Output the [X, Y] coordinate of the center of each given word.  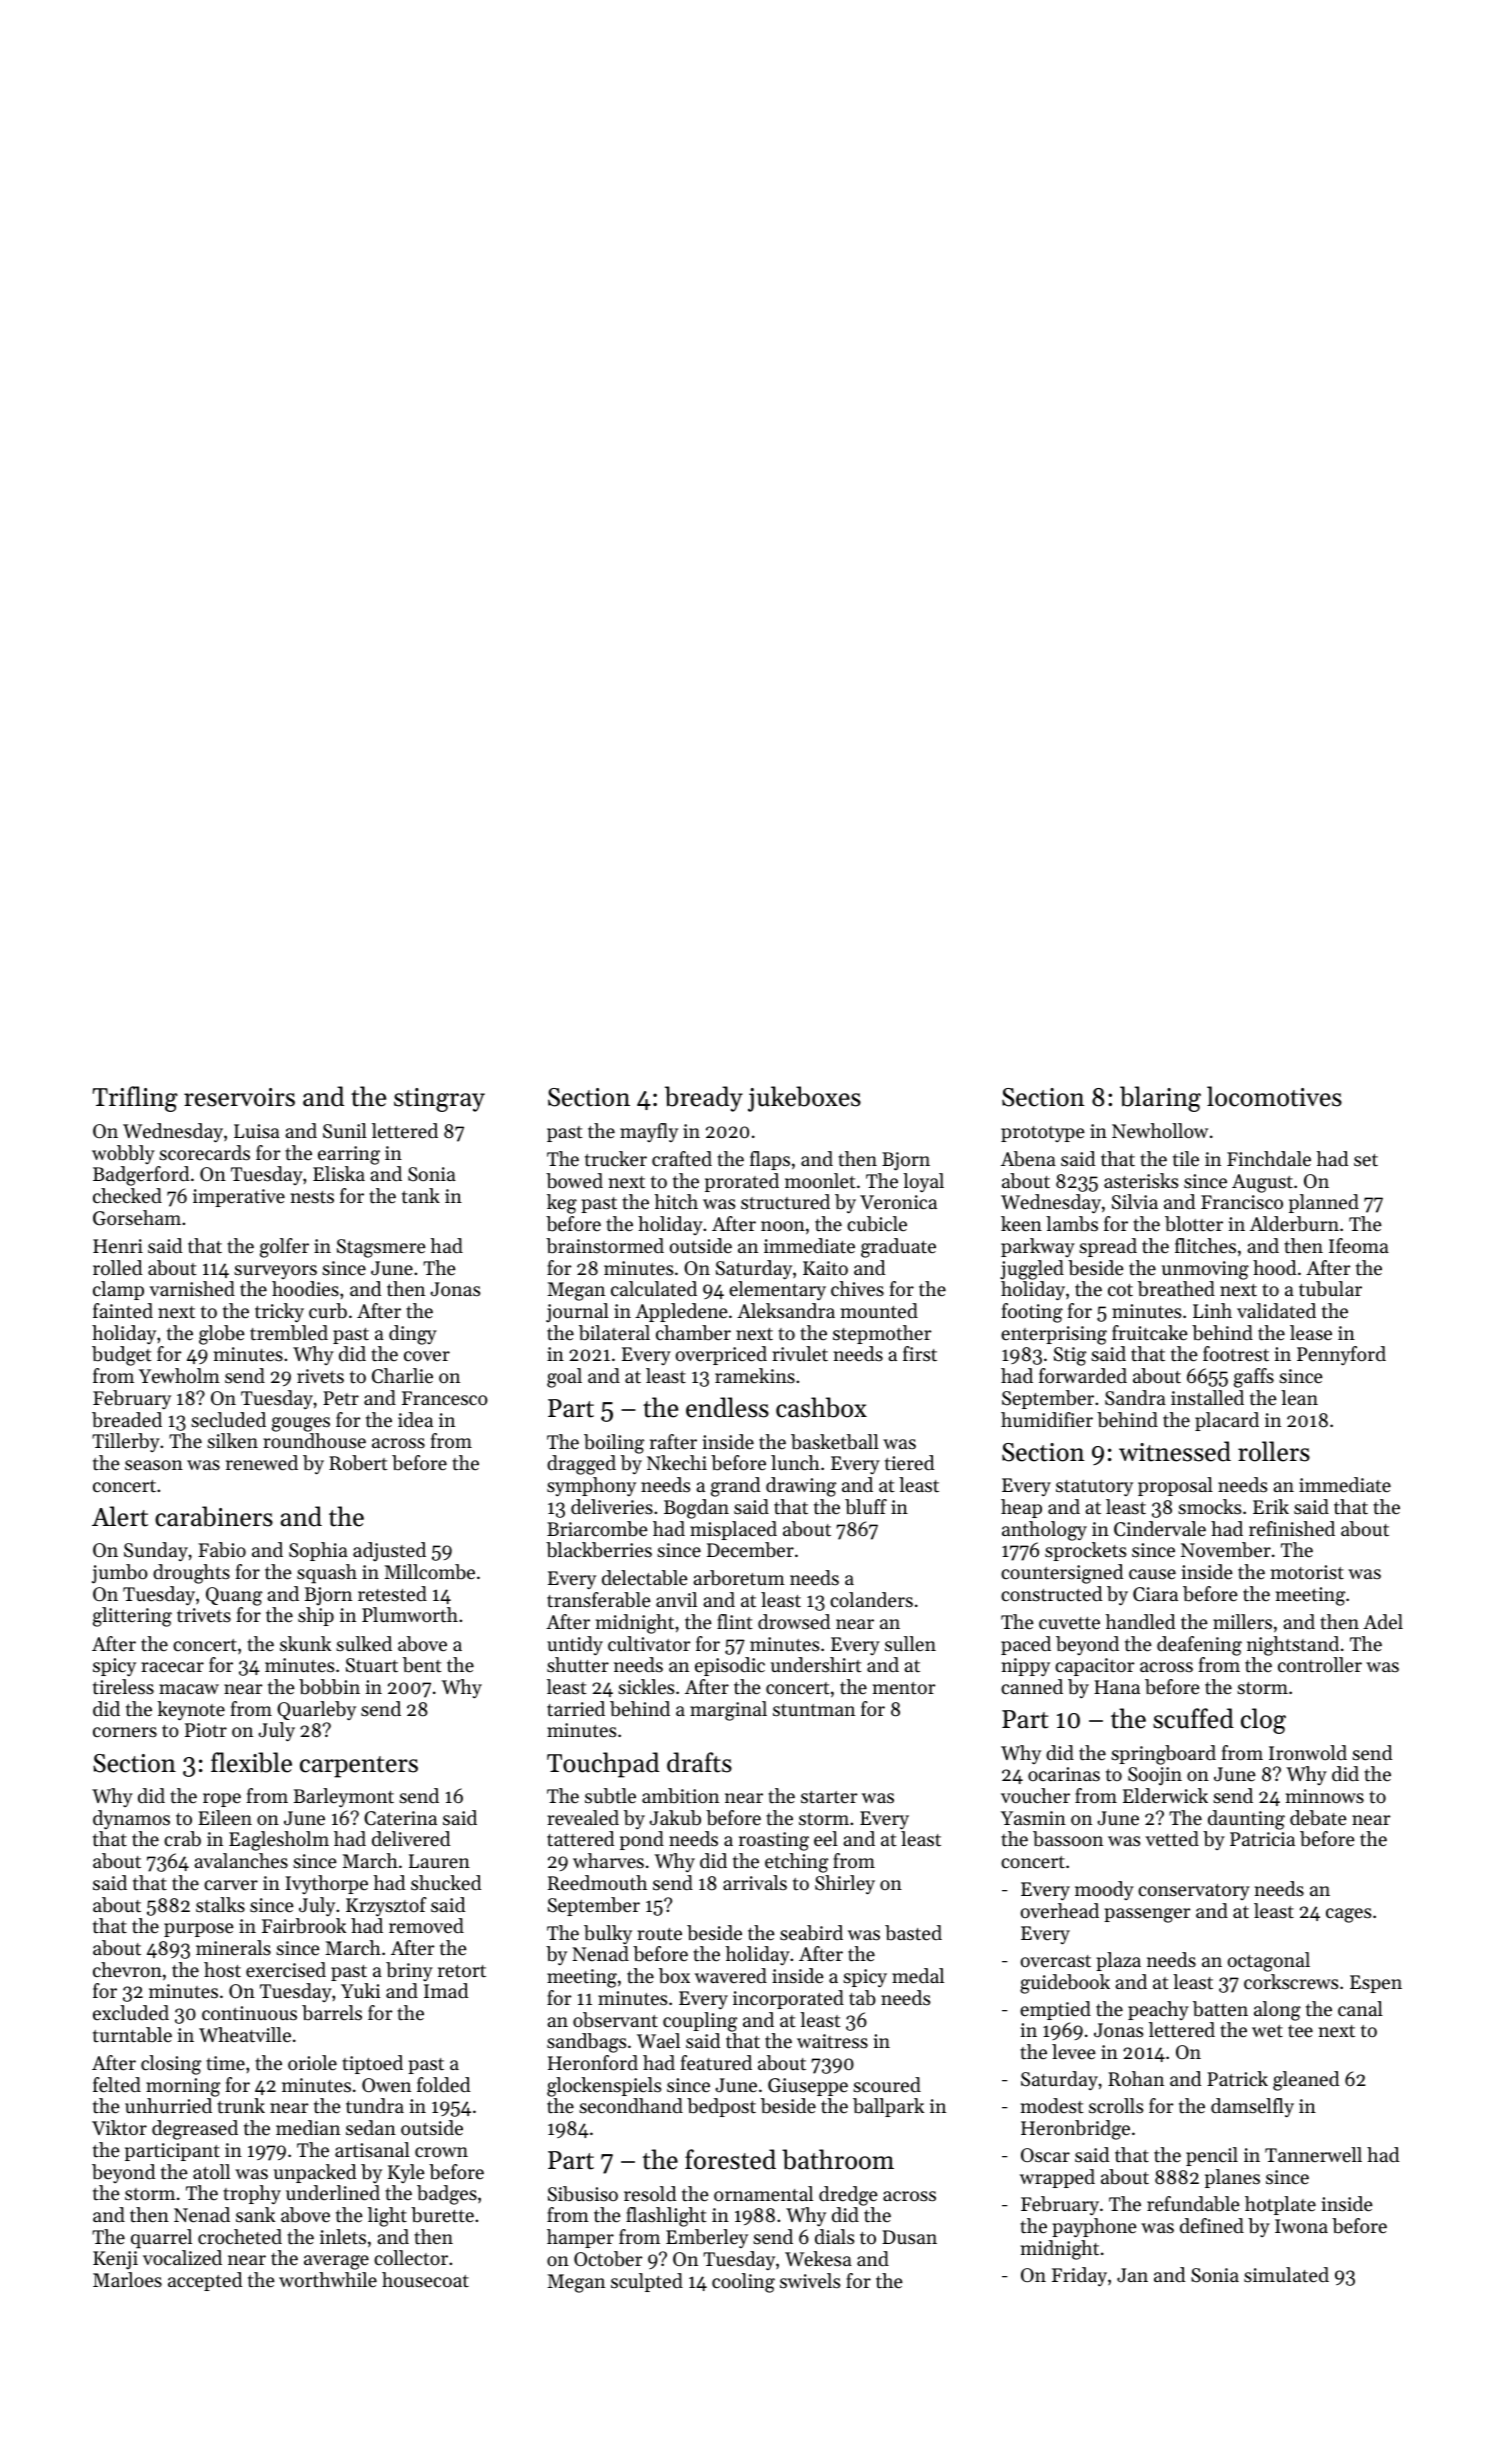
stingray [439, 1100]
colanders [871, 1600]
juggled [1032, 1270]
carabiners [214, 1516]
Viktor [119, 2128]
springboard [1163, 1755]
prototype [1043, 1134]
